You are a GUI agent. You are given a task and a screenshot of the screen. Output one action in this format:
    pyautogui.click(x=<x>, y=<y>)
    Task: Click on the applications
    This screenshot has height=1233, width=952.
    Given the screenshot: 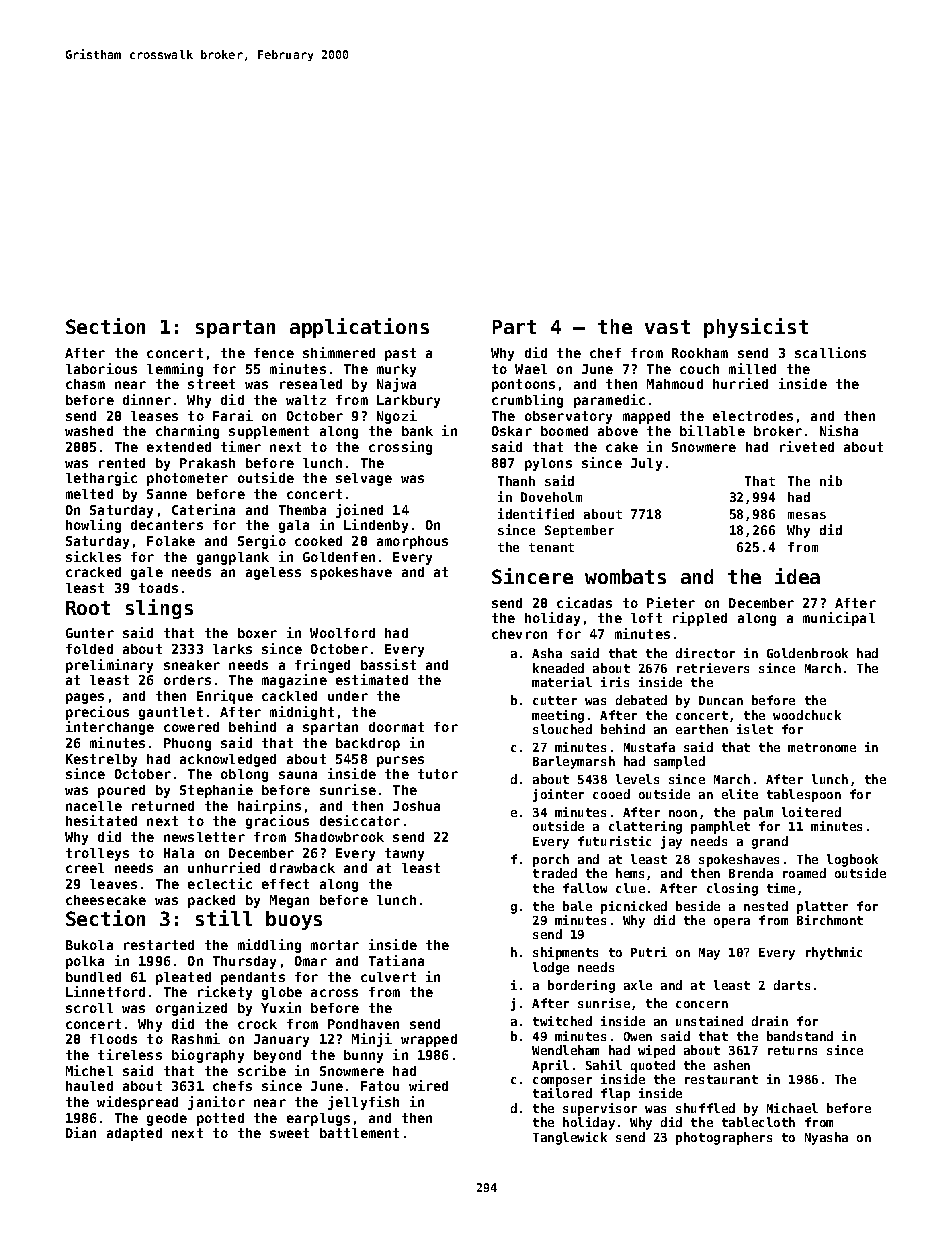 What is the action you would take?
    pyautogui.click(x=359, y=328)
